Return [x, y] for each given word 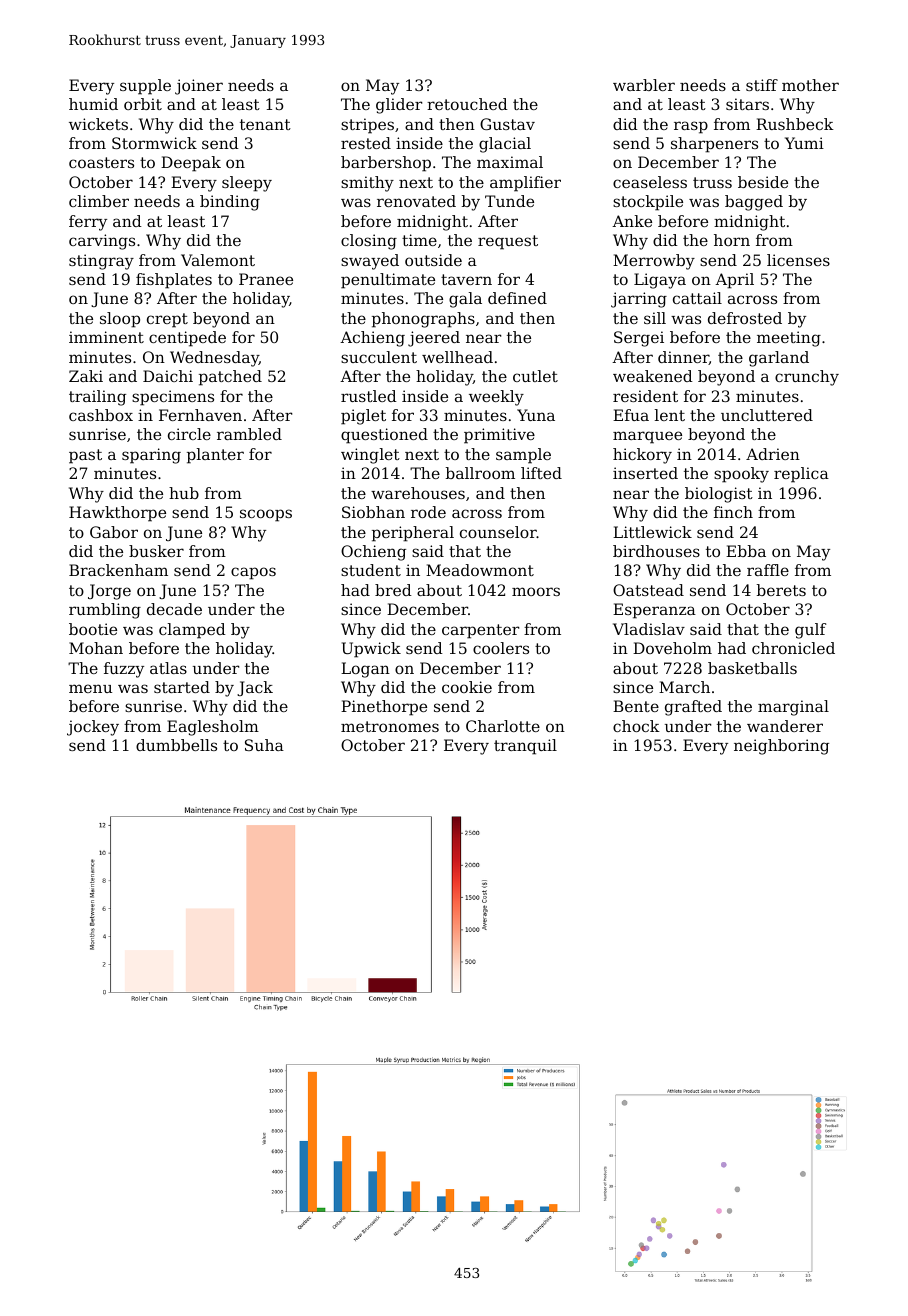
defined [517, 298]
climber [99, 201]
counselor [498, 532]
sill [655, 318]
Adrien [773, 454]
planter [215, 456]
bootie [93, 629]
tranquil [525, 747]
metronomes [390, 726]
